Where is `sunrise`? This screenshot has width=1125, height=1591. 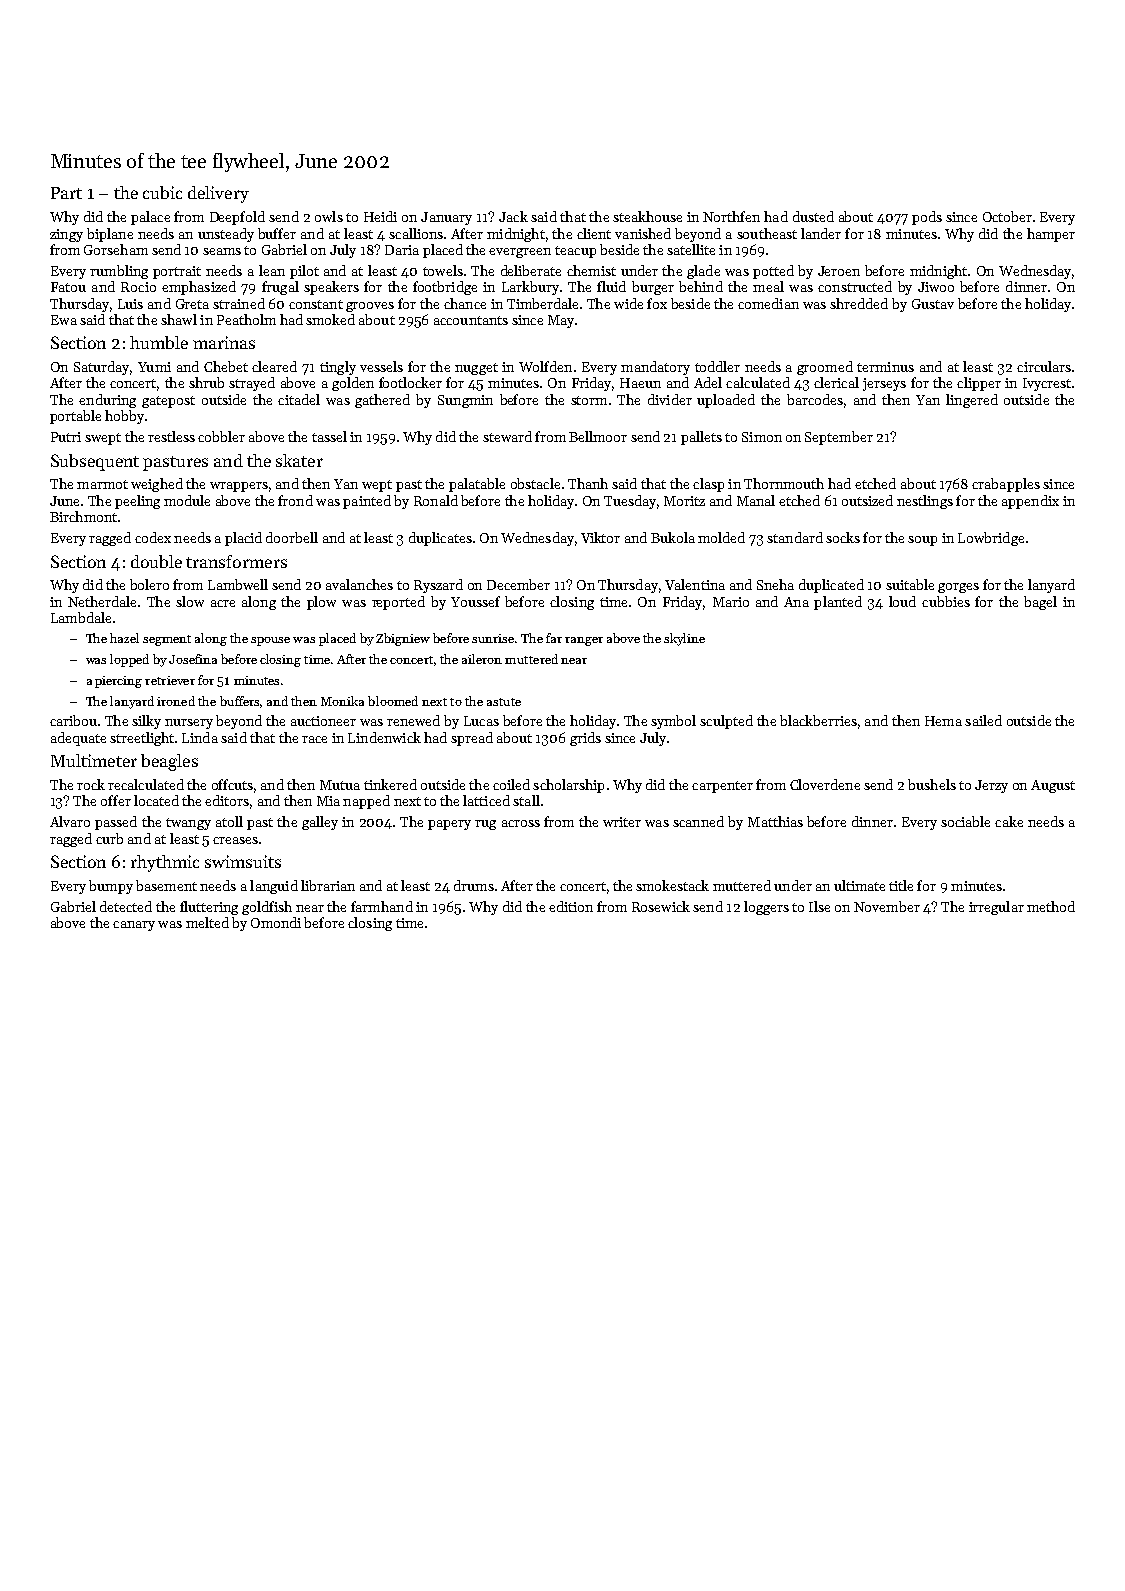
sunrise is located at coordinates (493, 638).
